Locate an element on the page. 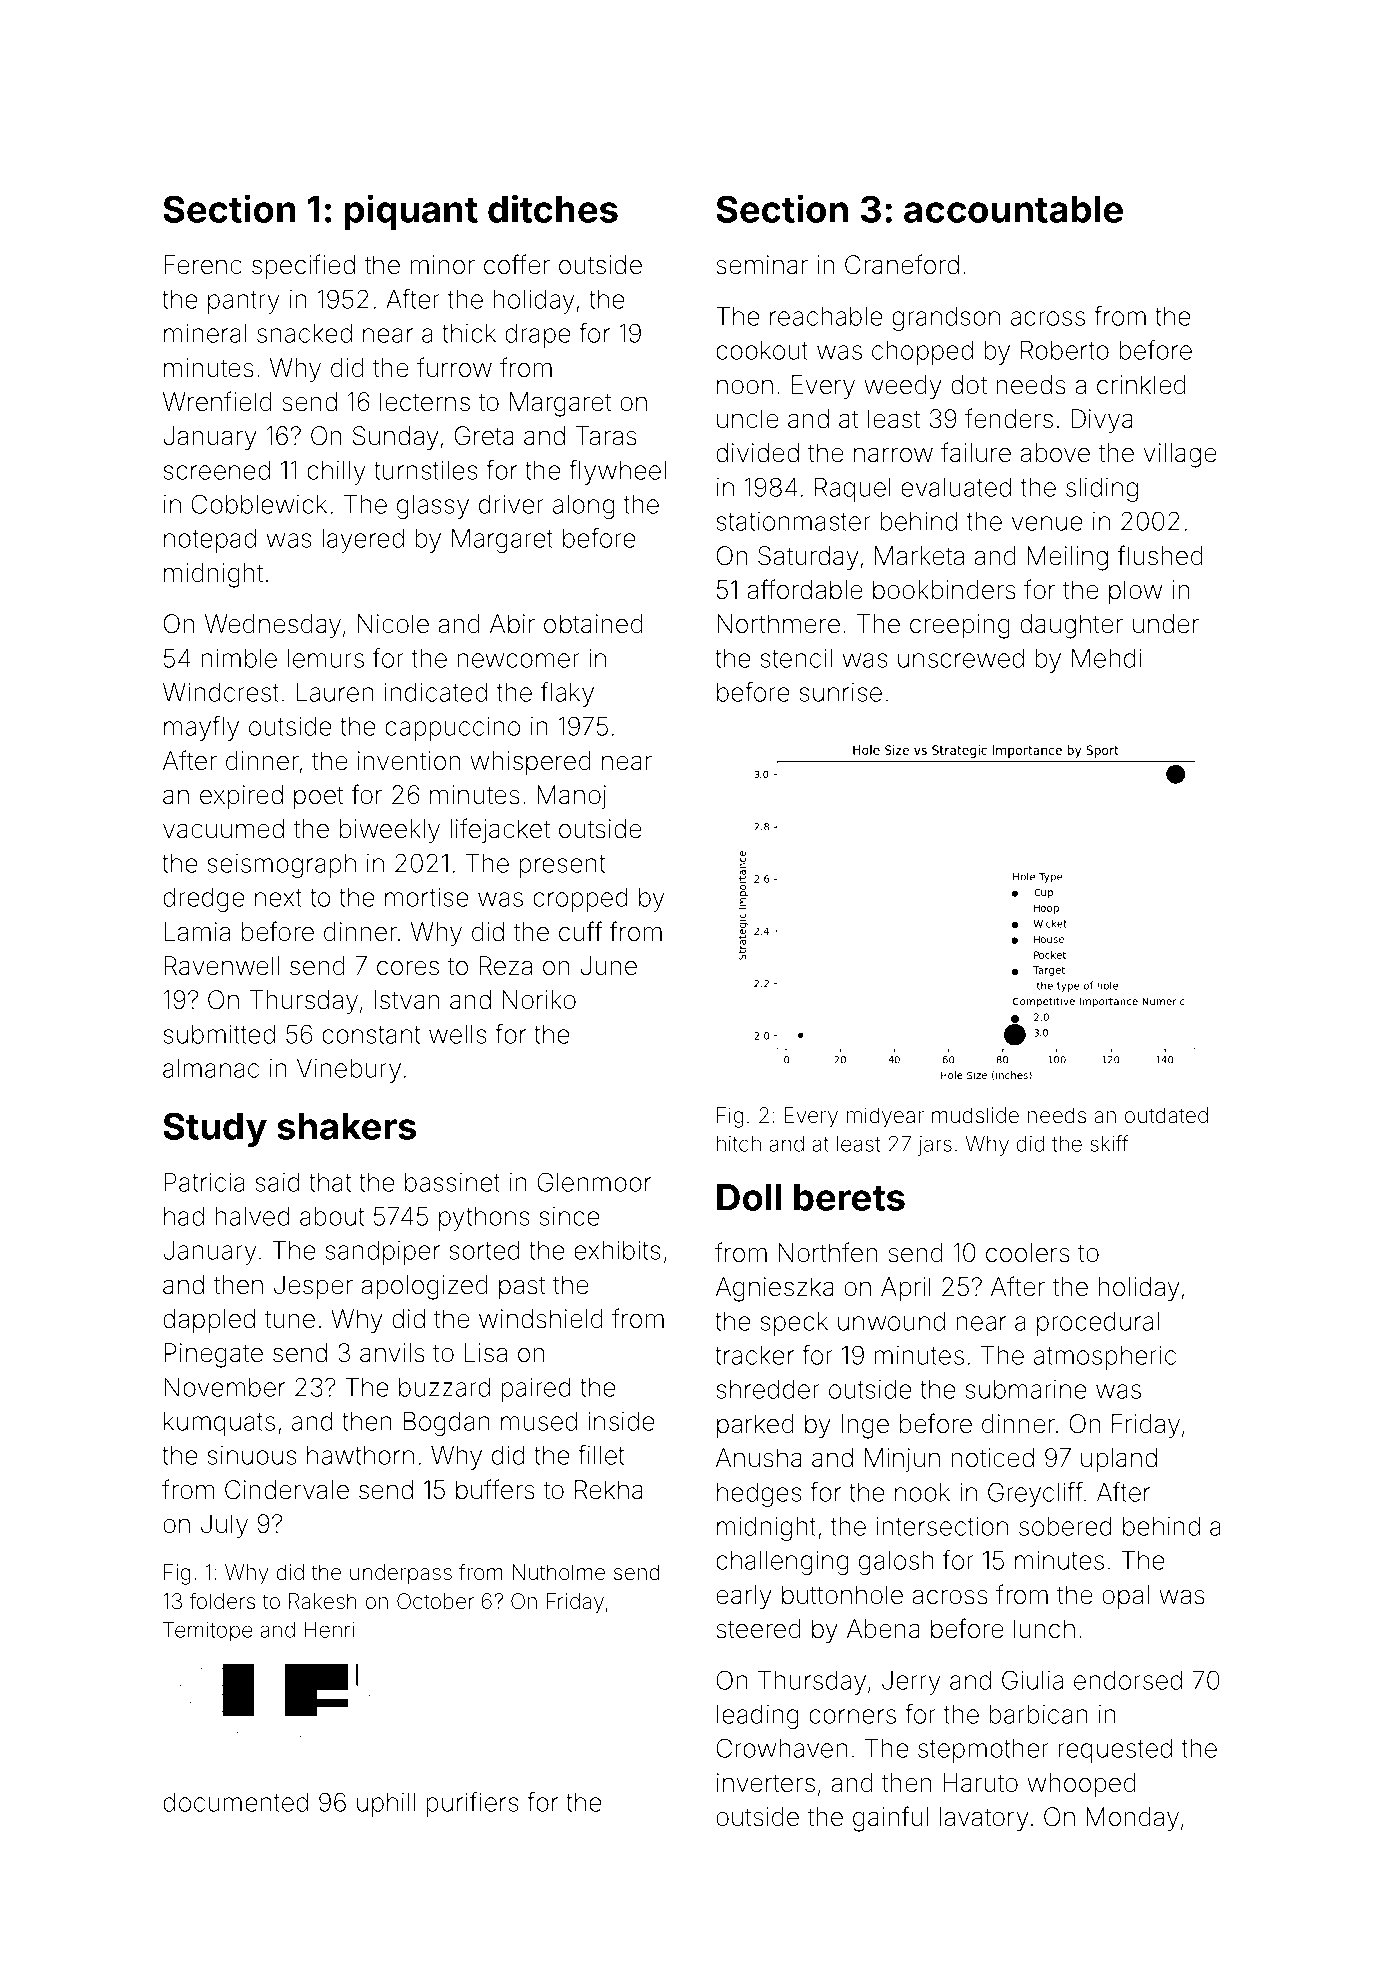  cropped is located at coordinates (580, 900).
